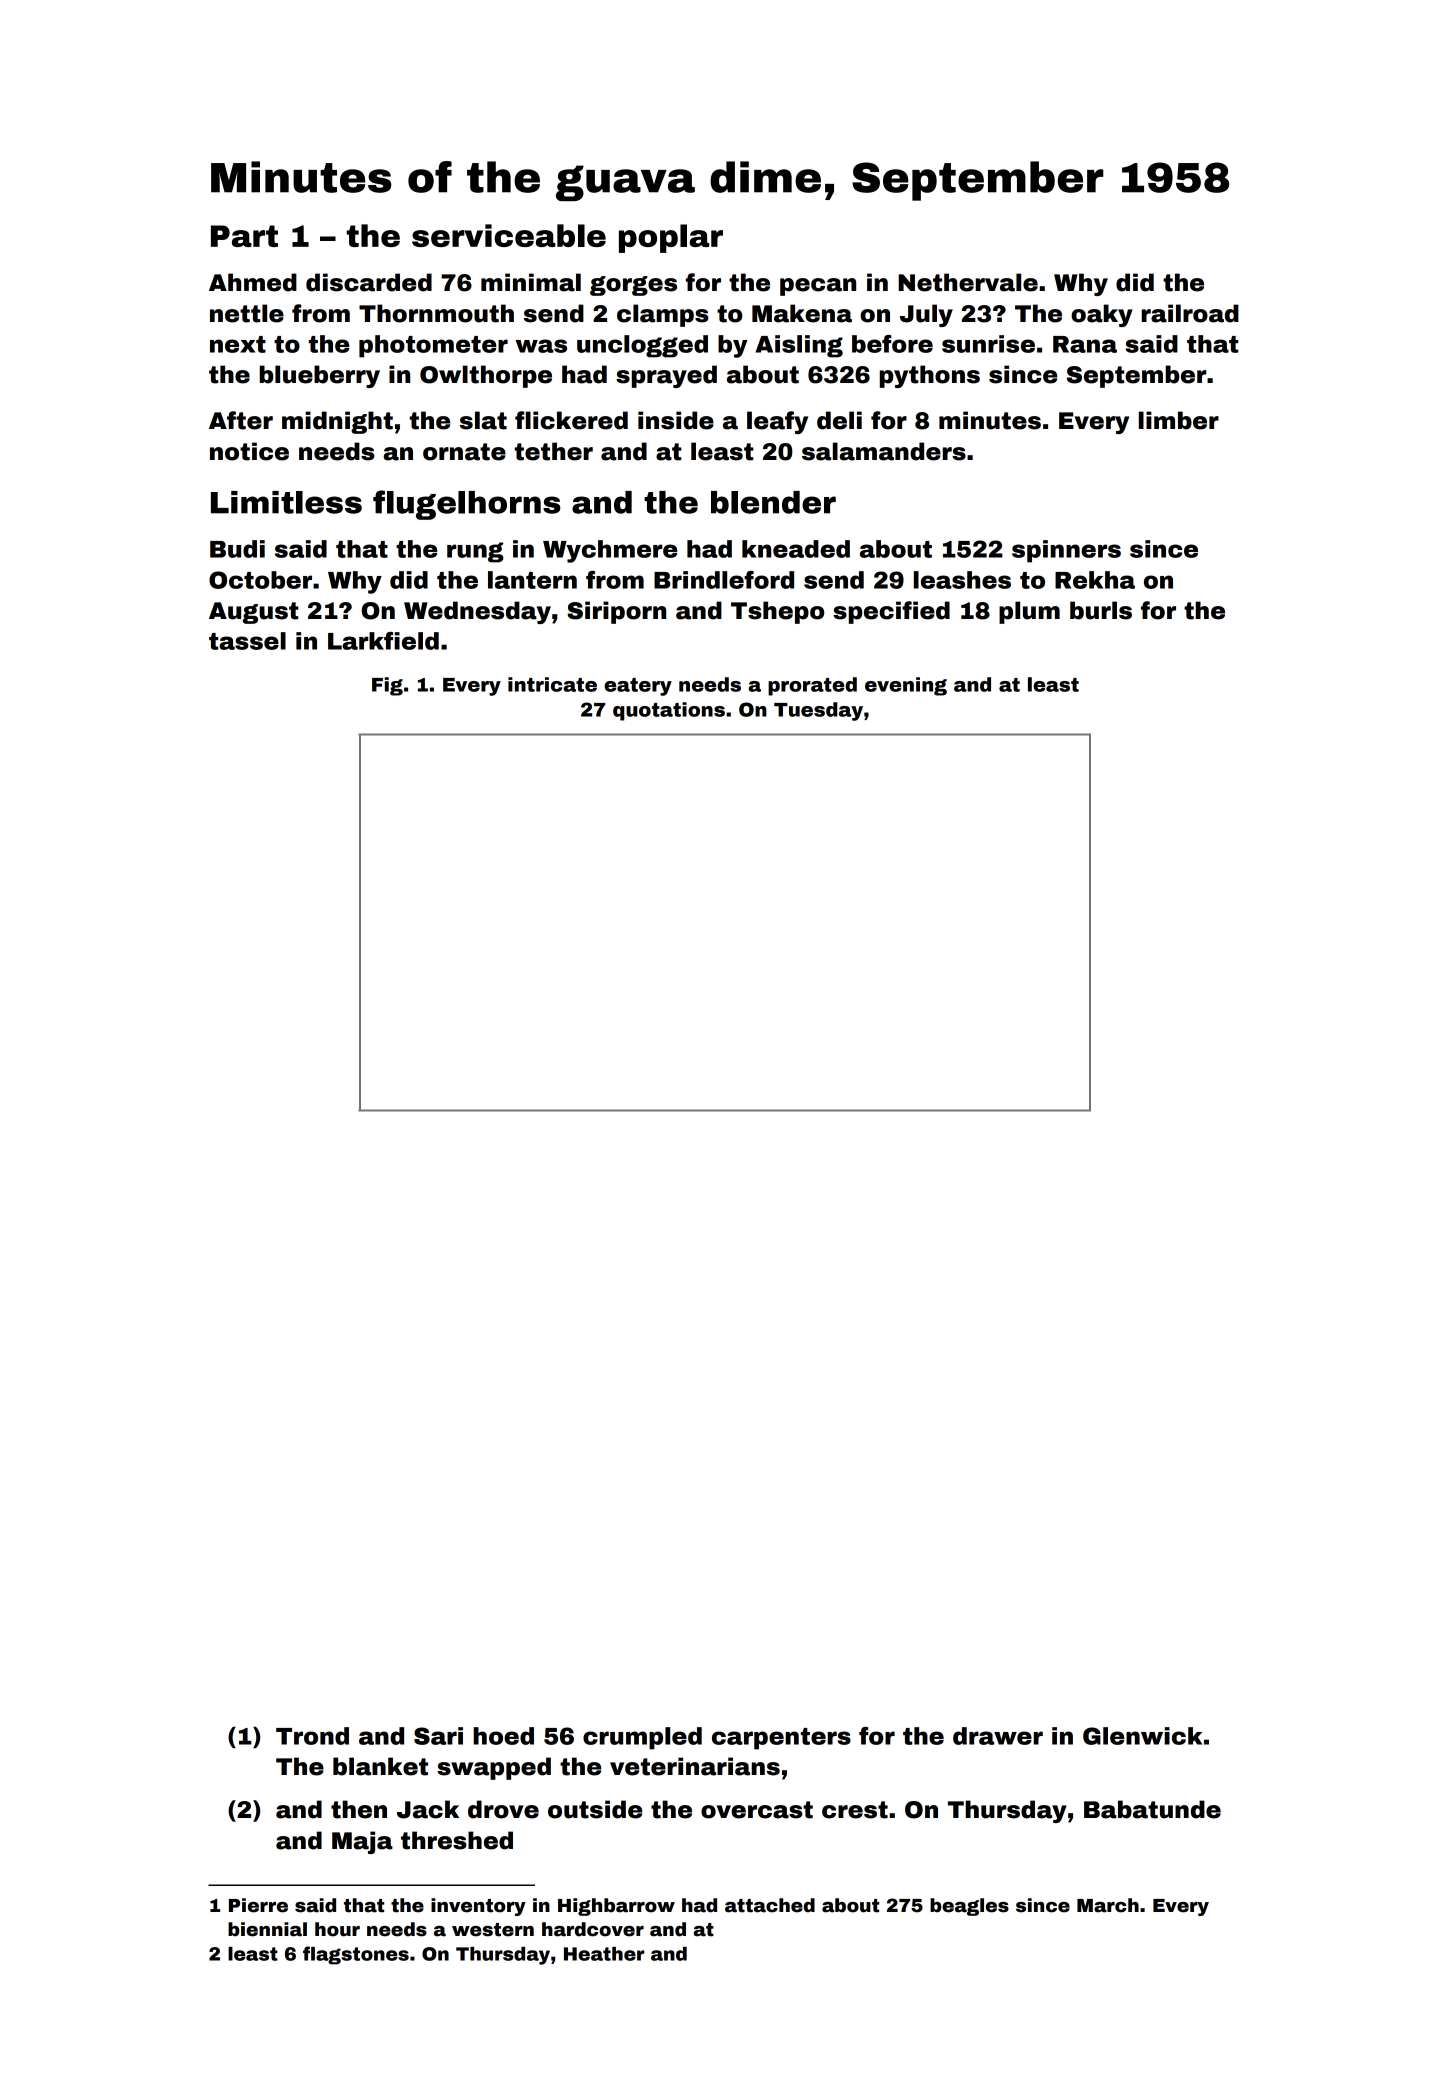  What do you see at coordinates (818, 711) in the page?
I see `Tuesday` at bounding box center [818, 711].
